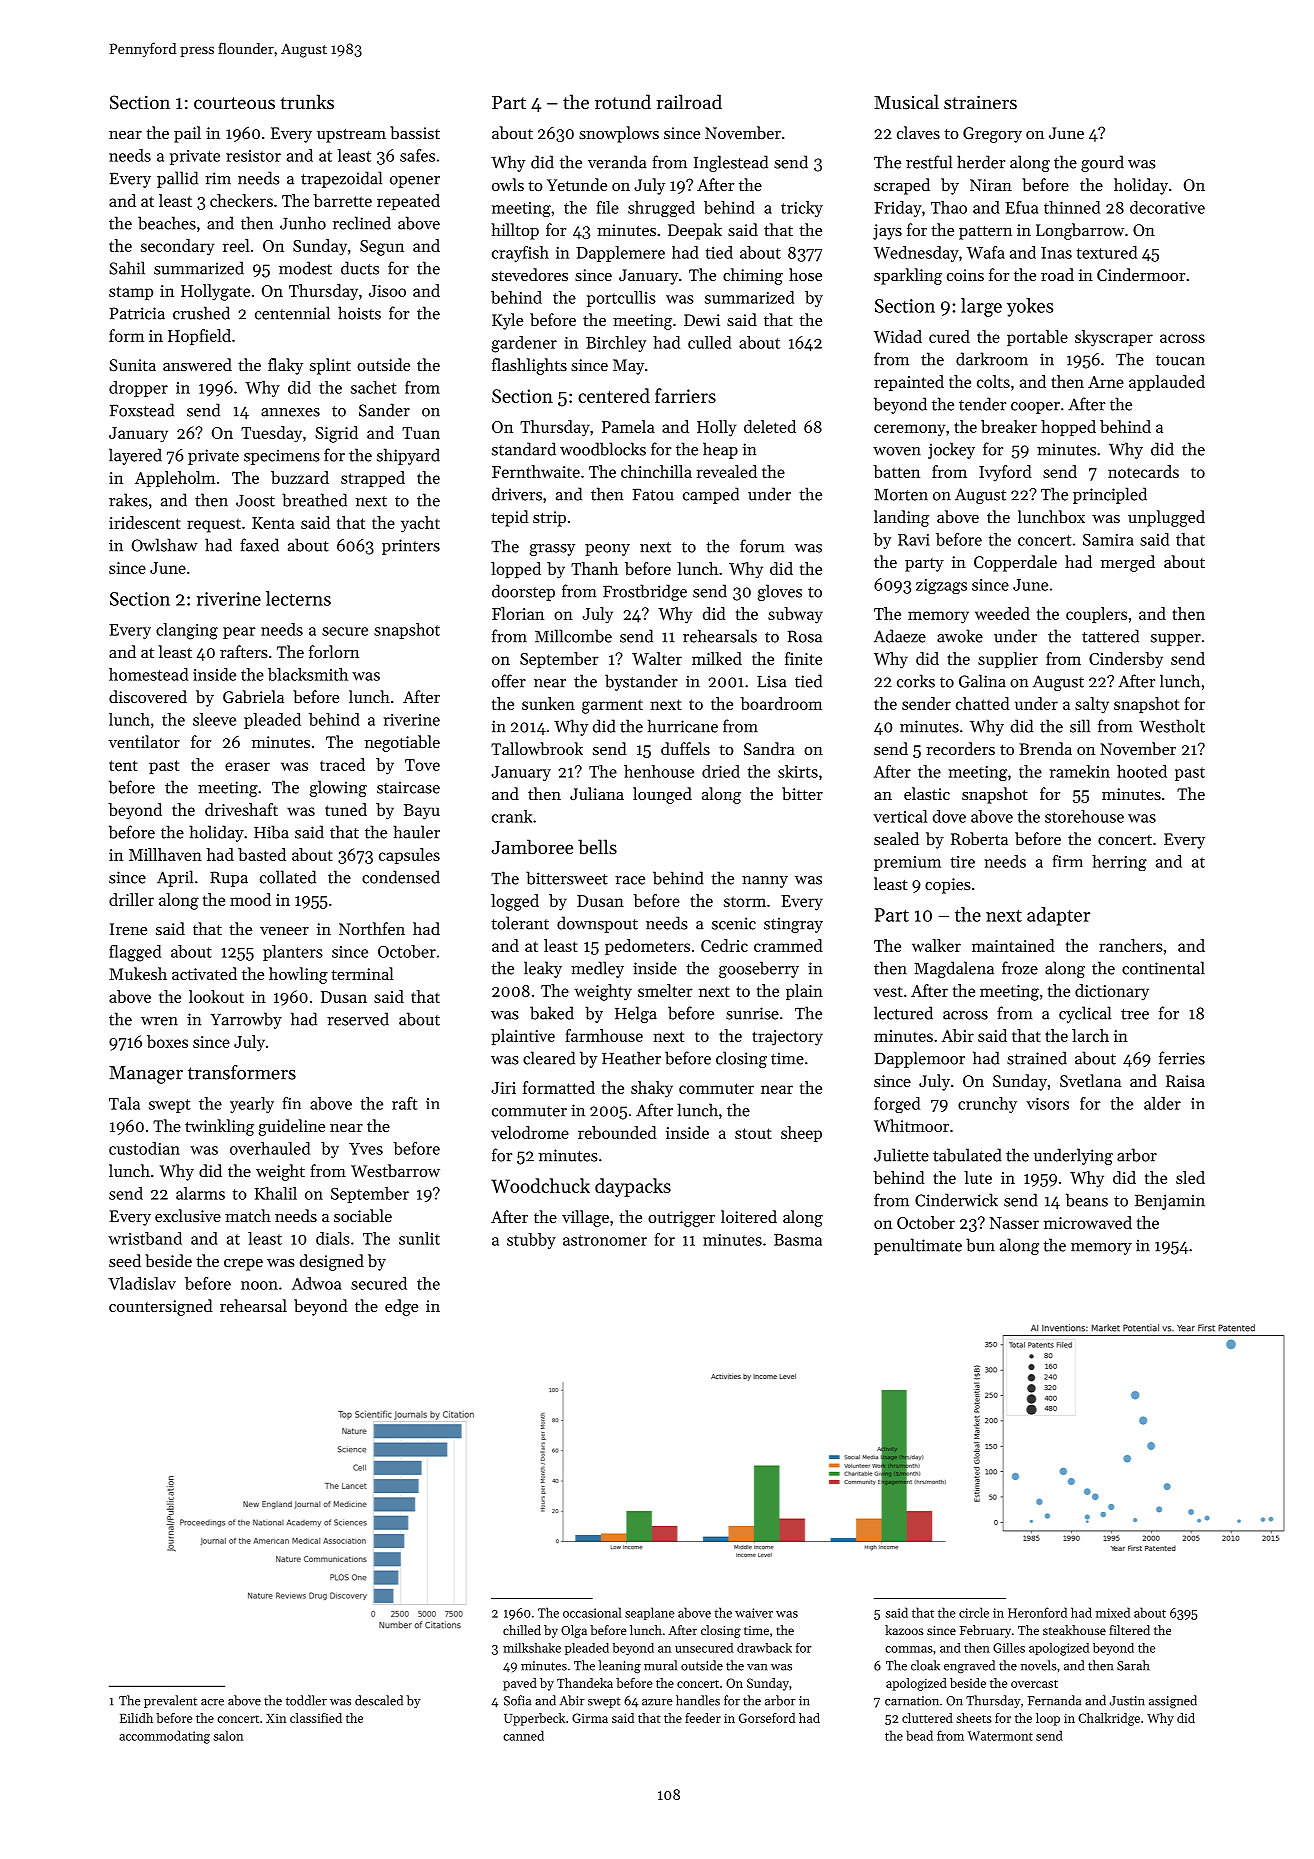 The image size is (1314, 1859). Describe the element at coordinates (605, 1240) in the document. I see `astronomer` at that location.
